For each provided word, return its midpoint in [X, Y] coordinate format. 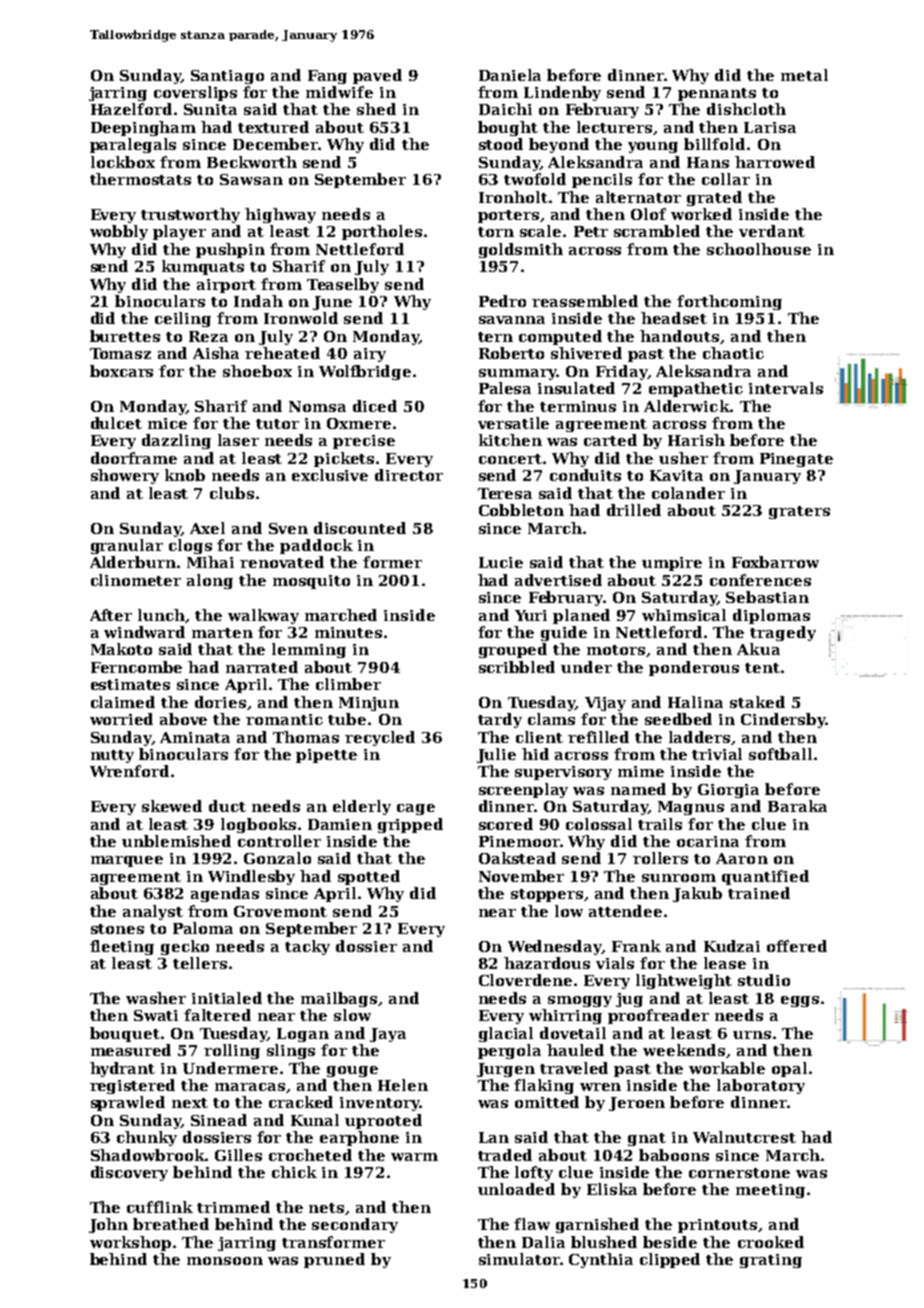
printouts [717, 1226]
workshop [130, 1243]
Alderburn [133, 562]
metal [804, 75]
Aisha [216, 353]
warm [414, 1157]
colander [688, 493]
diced [375, 406]
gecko [185, 947]
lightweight [684, 981]
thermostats [140, 179]
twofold [535, 179]
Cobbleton [521, 510]
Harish [696, 440]
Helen [403, 1085]
